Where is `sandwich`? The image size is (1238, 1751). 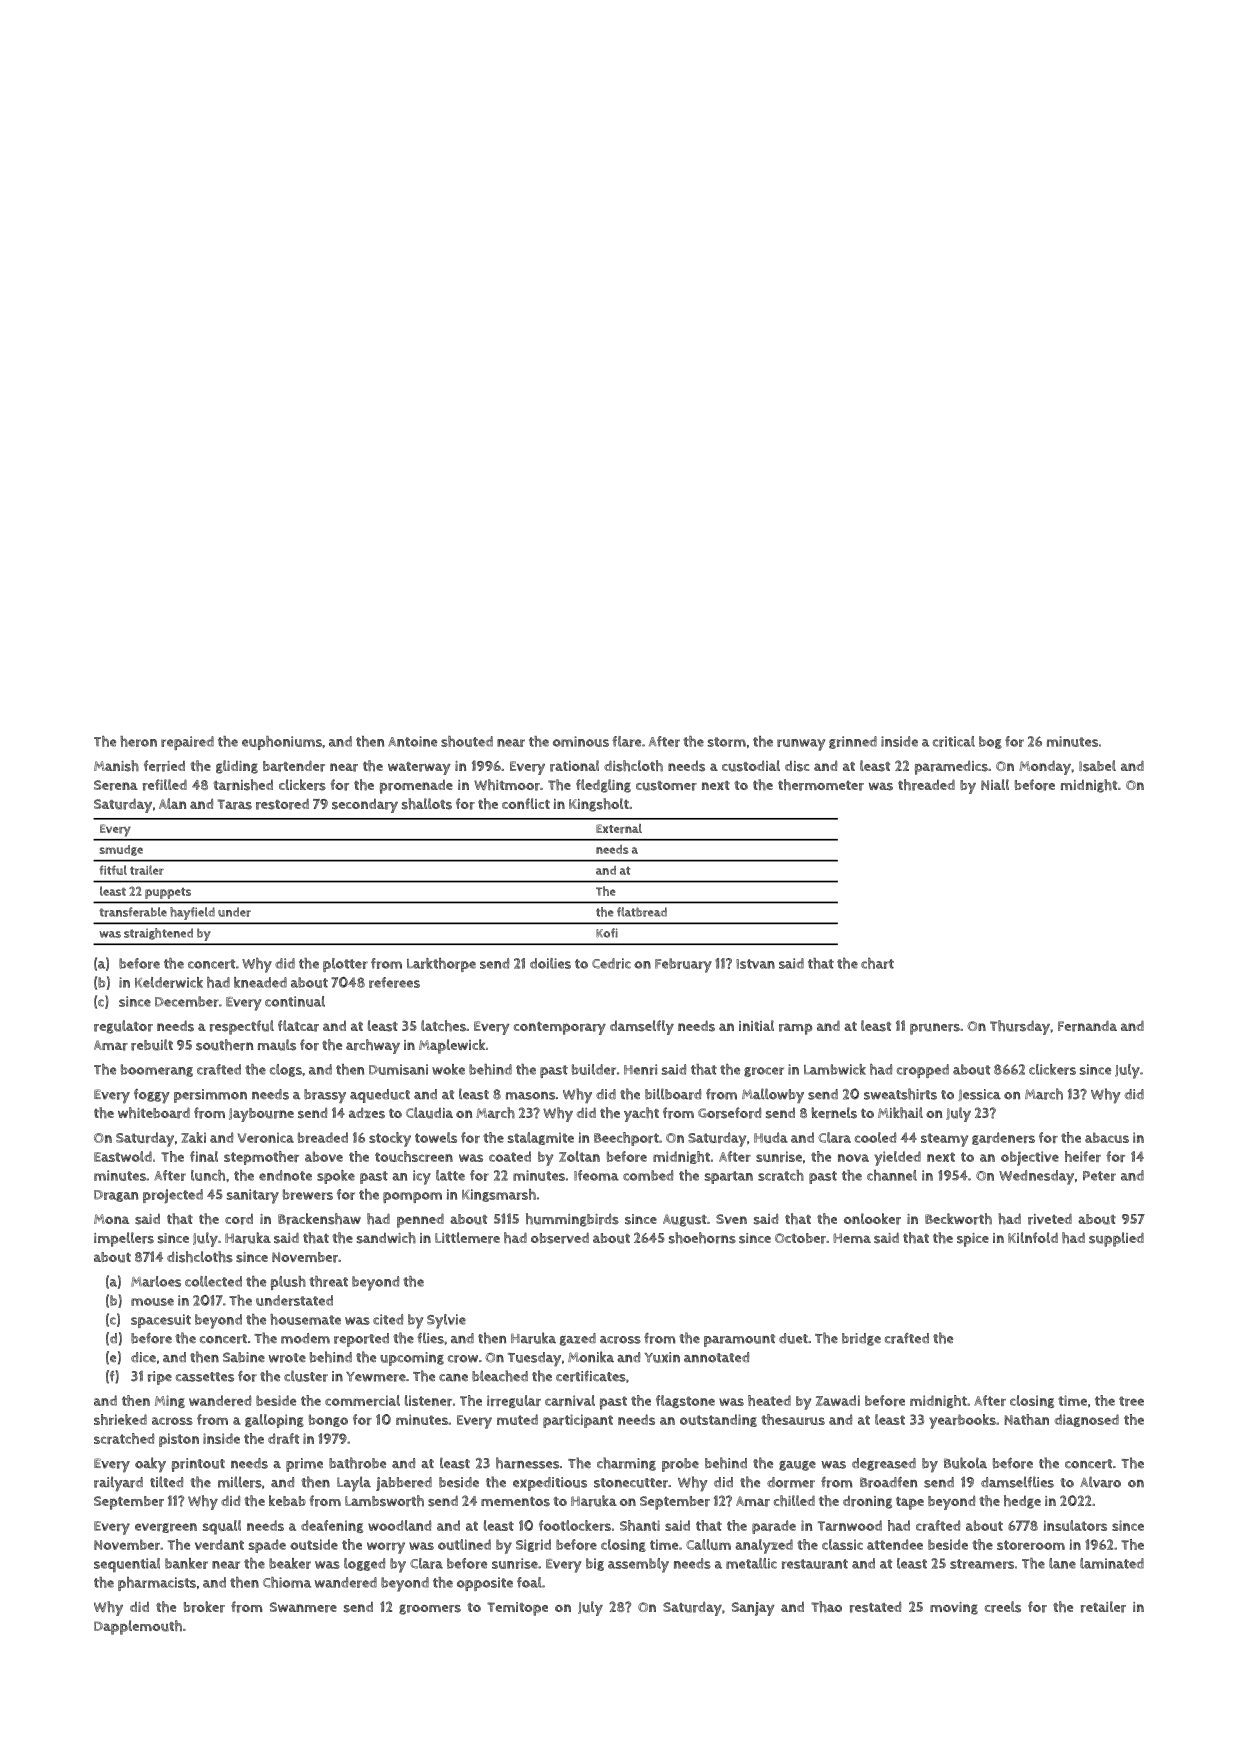
sandwich is located at coordinates (386, 1238).
